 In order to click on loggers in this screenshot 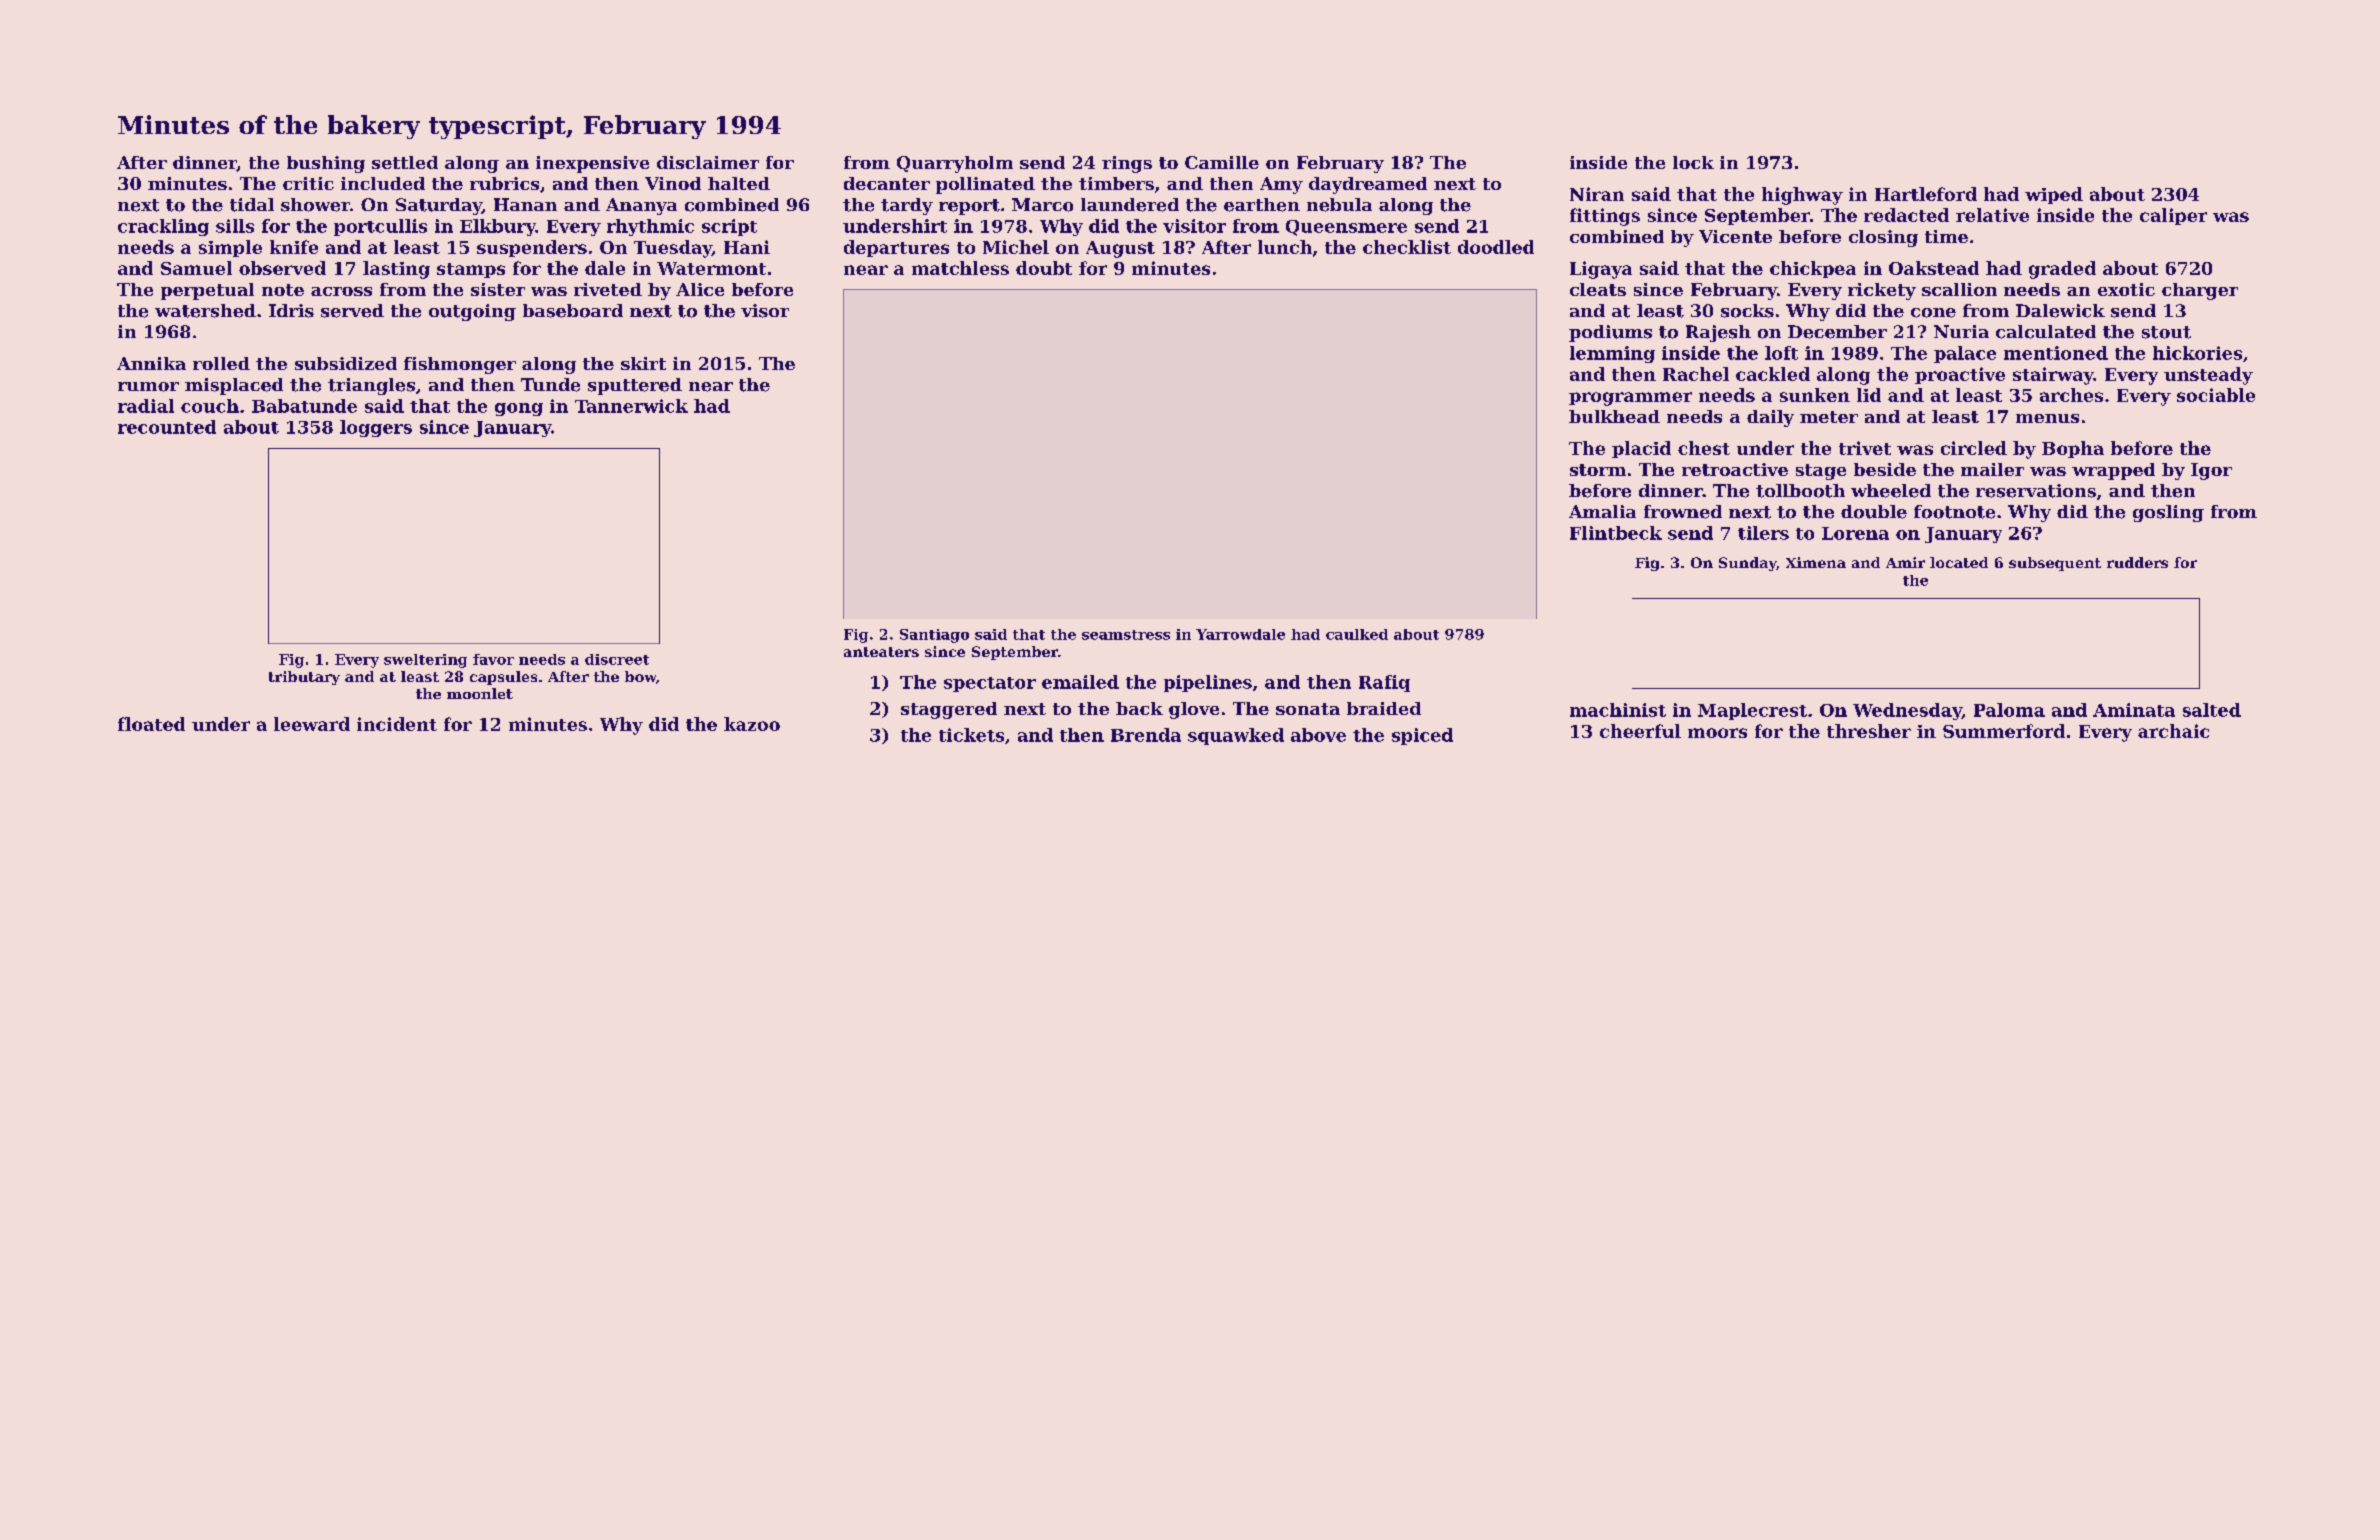, I will do `click(376, 428)`.
